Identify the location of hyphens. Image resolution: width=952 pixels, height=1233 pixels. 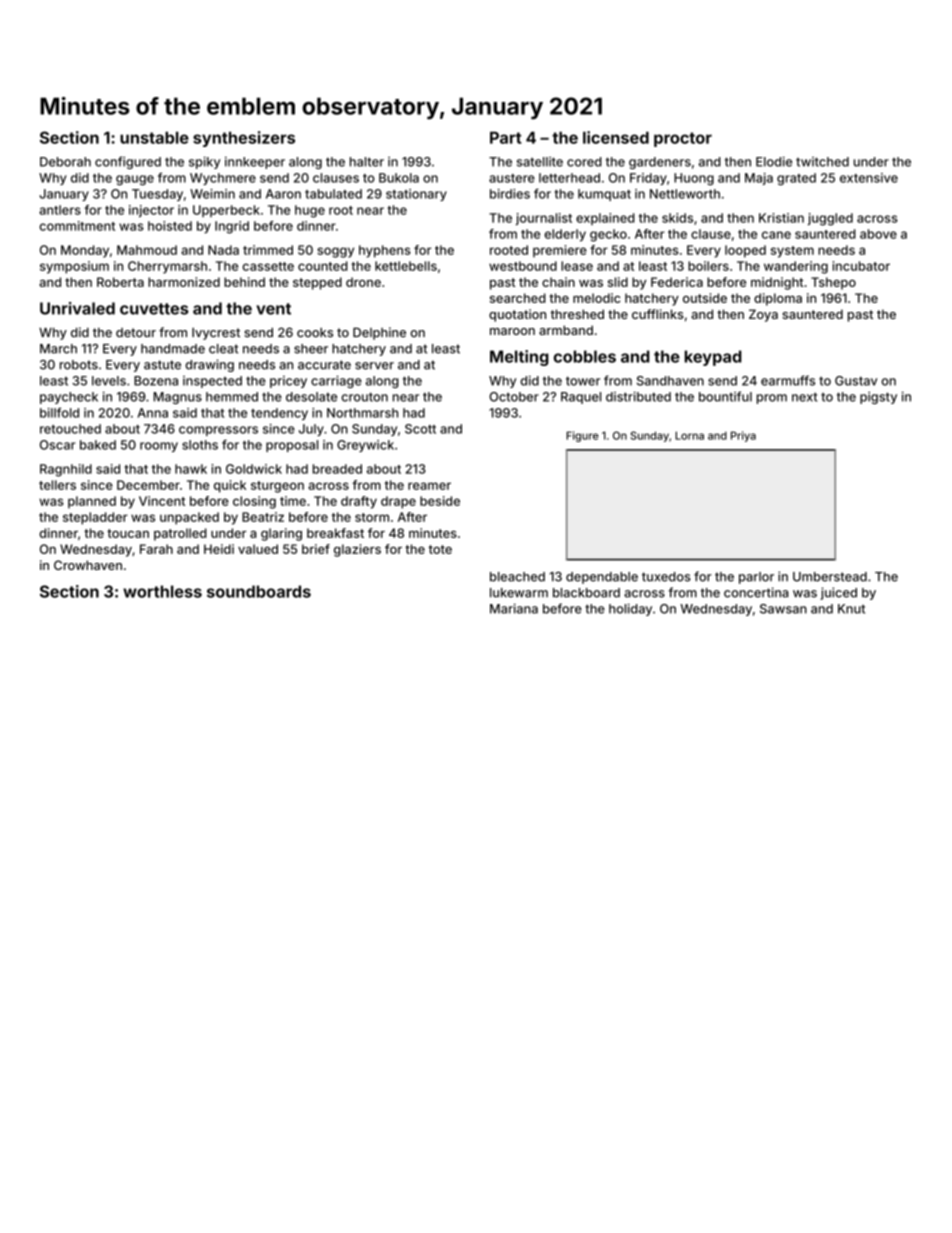
(385, 251).
